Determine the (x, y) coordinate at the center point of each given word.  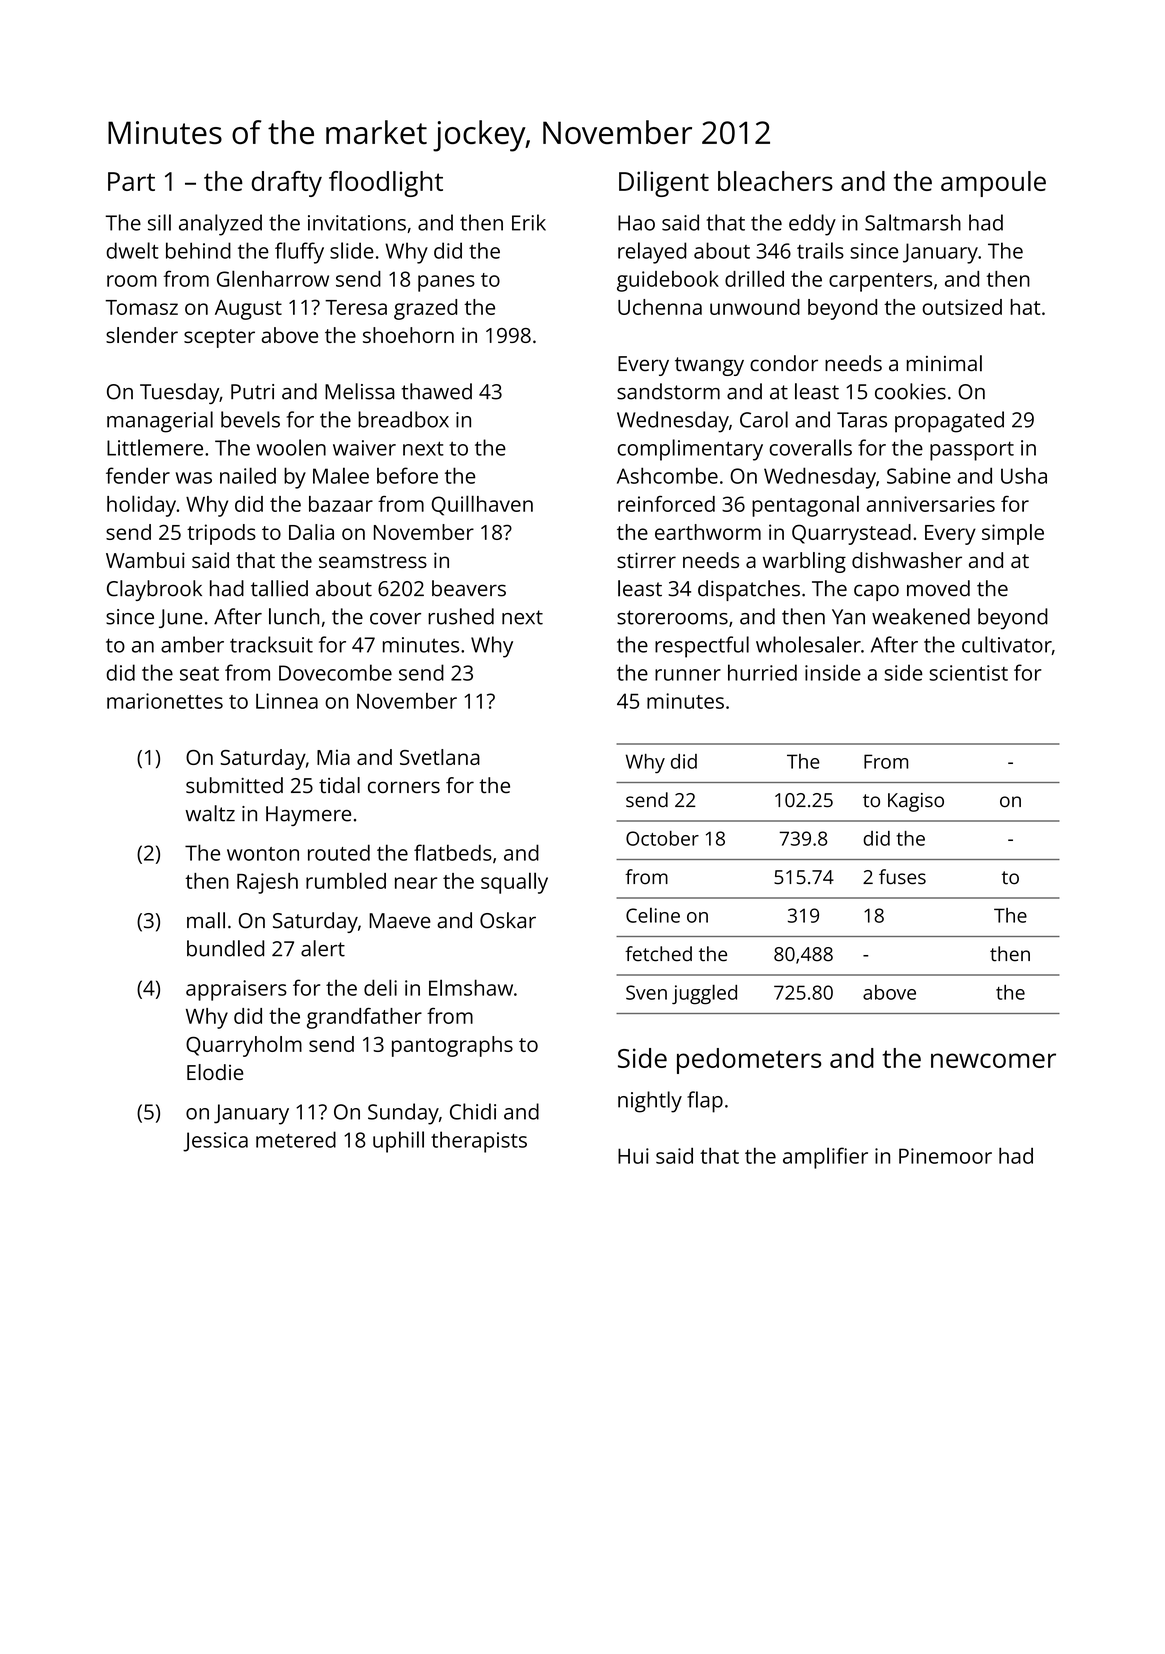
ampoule (993, 184)
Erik (529, 222)
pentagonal (805, 506)
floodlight (386, 184)
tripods (221, 534)
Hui (633, 1156)
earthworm (708, 532)
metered (296, 1139)
